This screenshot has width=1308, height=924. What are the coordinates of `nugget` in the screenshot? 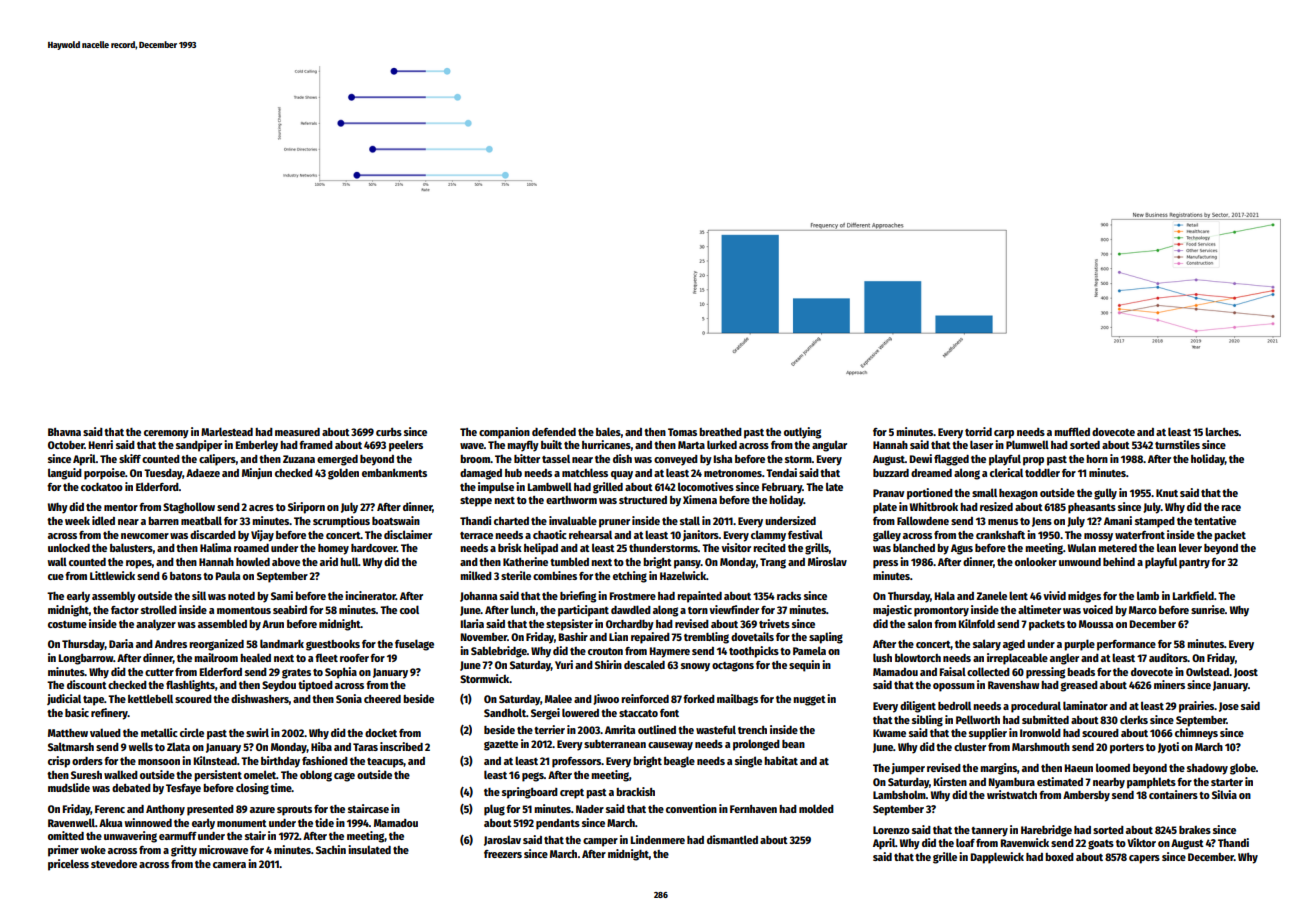 It's located at (809, 701).
